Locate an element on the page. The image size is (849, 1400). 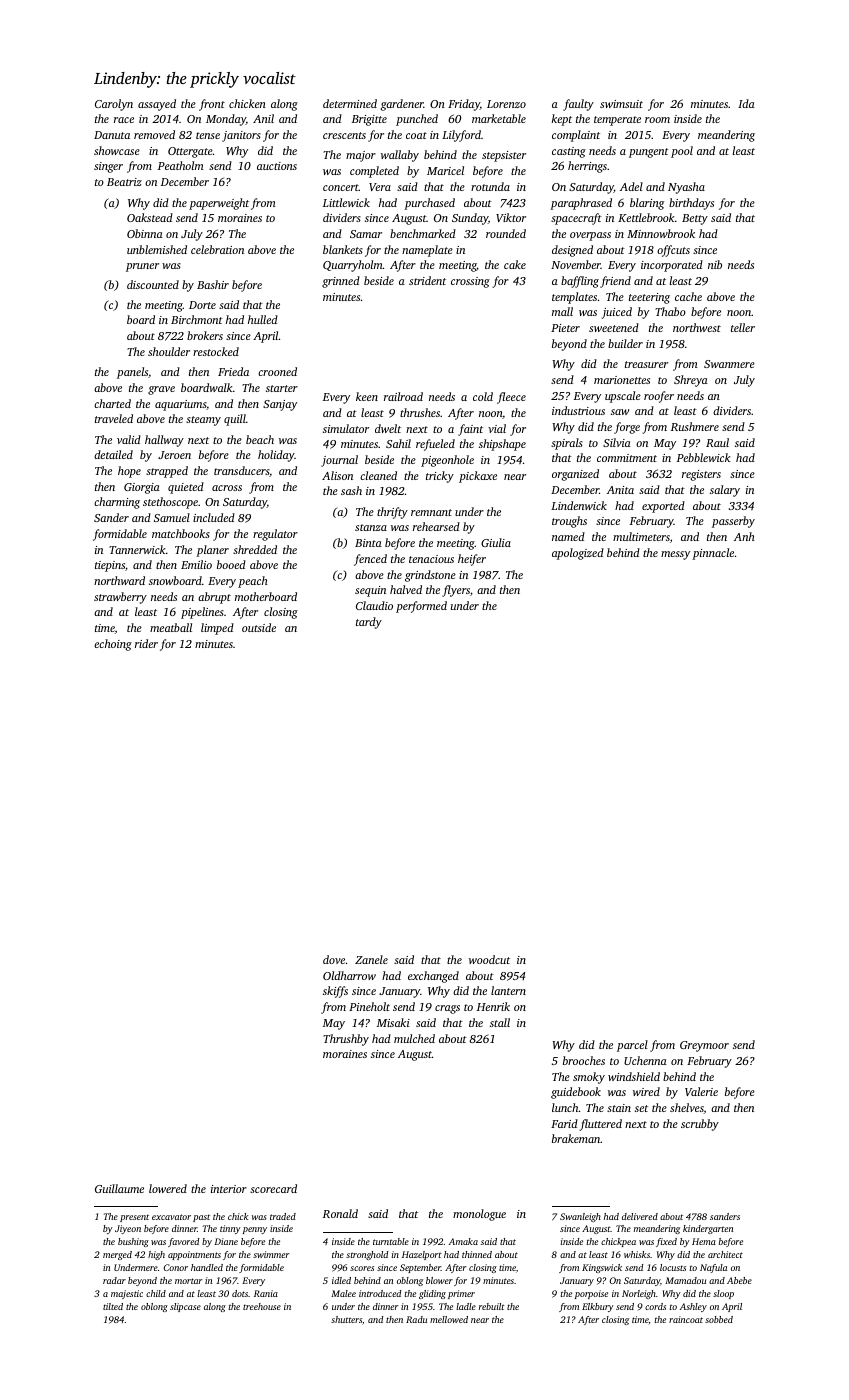
shutters is located at coordinates (346, 1319).
